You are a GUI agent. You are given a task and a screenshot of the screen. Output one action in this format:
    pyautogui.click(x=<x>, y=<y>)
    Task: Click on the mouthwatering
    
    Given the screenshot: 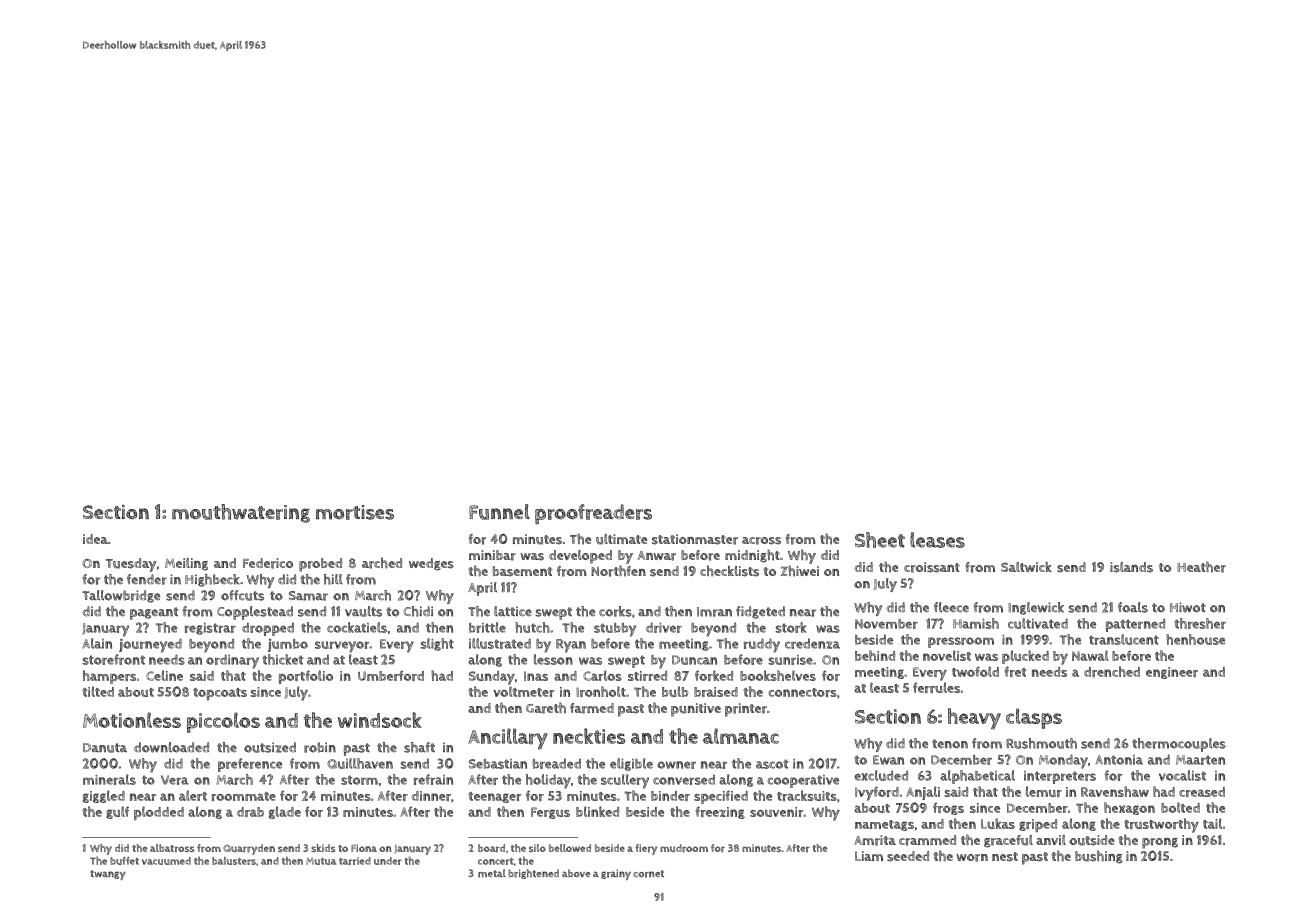 What is the action you would take?
    pyautogui.click(x=241, y=513)
